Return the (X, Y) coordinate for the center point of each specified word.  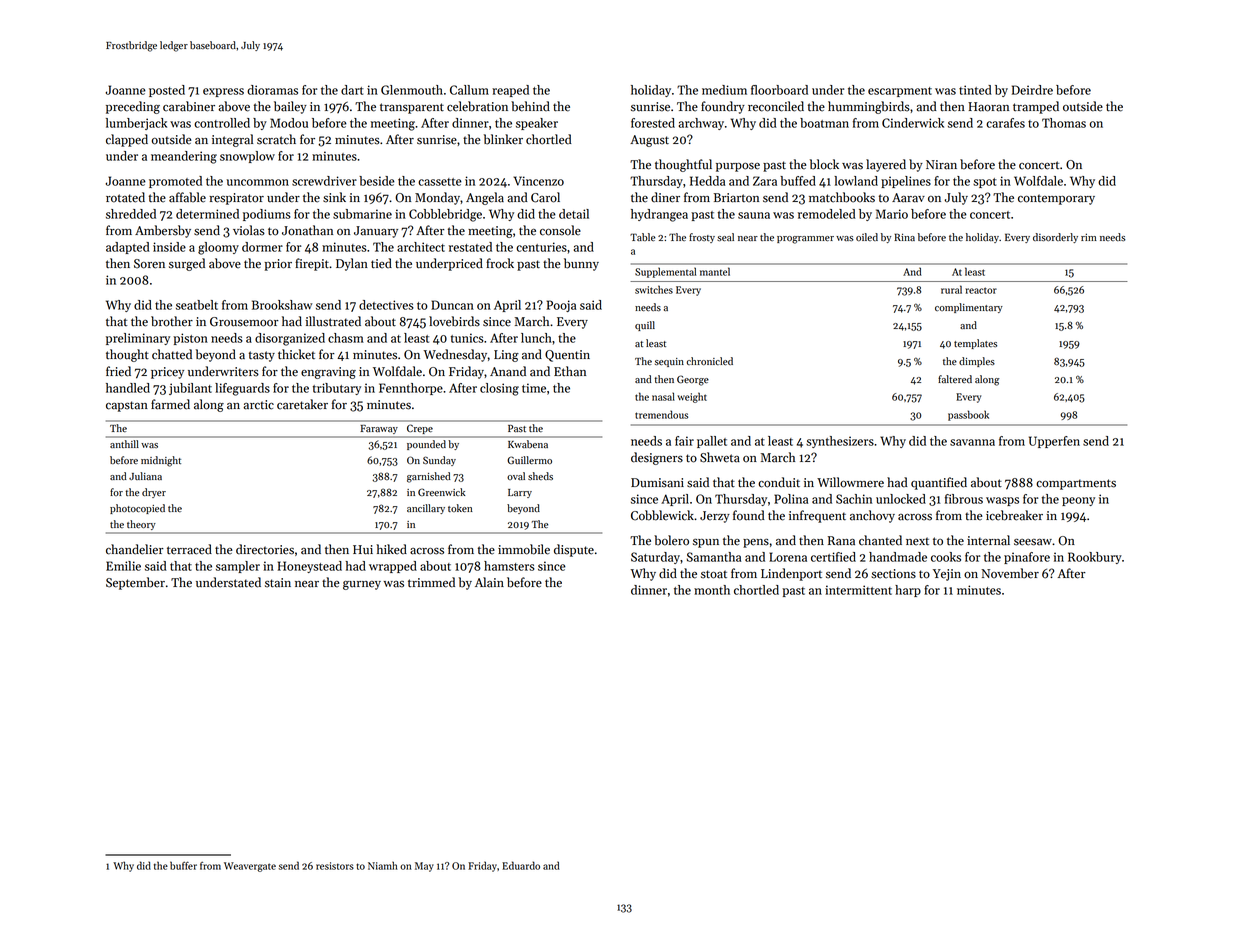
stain (278, 583)
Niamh (383, 865)
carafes (1005, 123)
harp (908, 591)
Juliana (145, 476)
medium (724, 90)
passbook (968, 415)
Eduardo (521, 865)
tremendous (661, 414)
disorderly (1055, 238)
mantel (715, 271)
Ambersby (163, 231)
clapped (127, 140)
